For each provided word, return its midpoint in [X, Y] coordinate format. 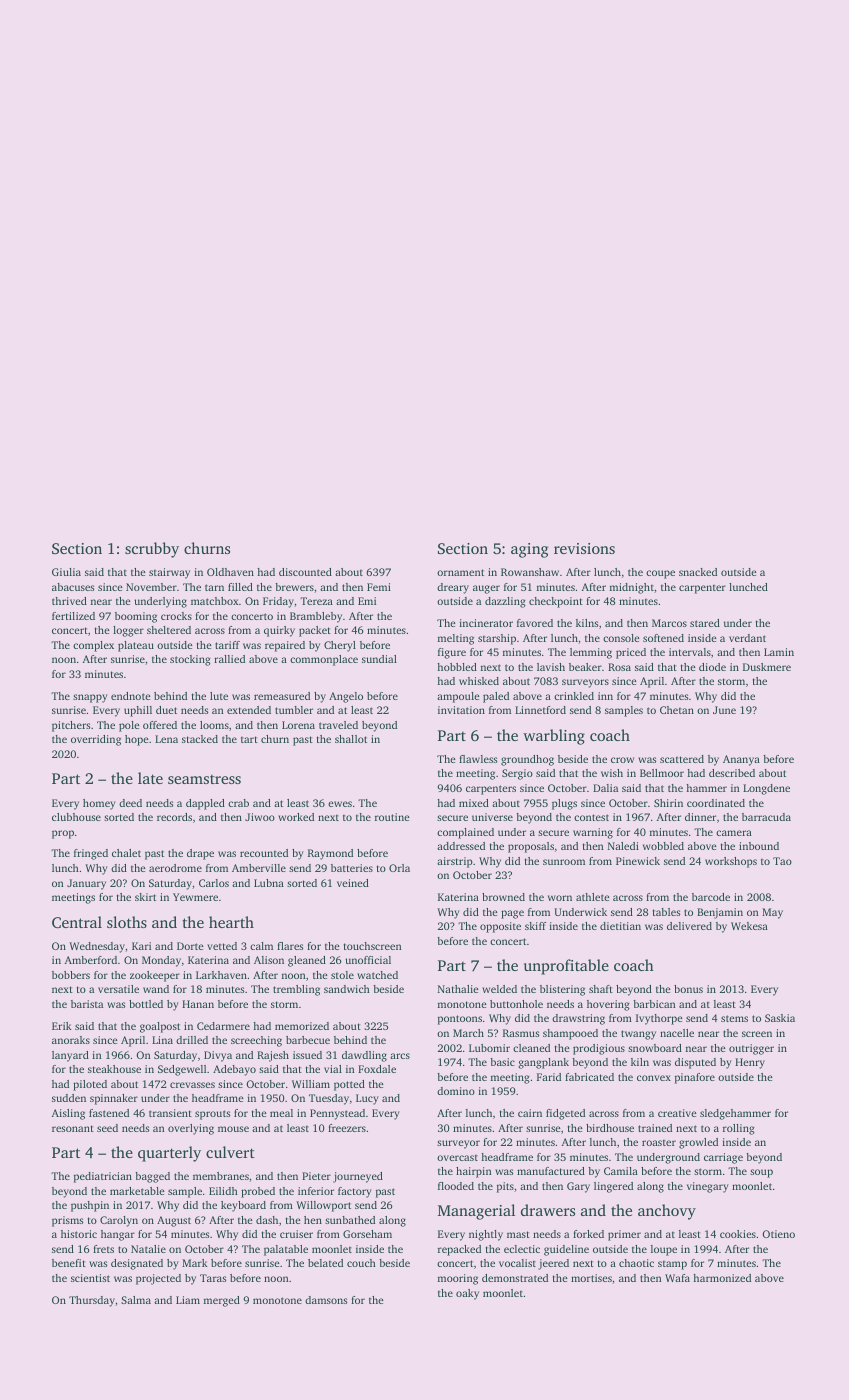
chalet [126, 853]
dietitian [620, 926]
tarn [214, 587]
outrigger [751, 1049]
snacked [698, 572]
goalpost [160, 1027]
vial [333, 1069]
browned [503, 897]
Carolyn [119, 1221]
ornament [460, 572]
